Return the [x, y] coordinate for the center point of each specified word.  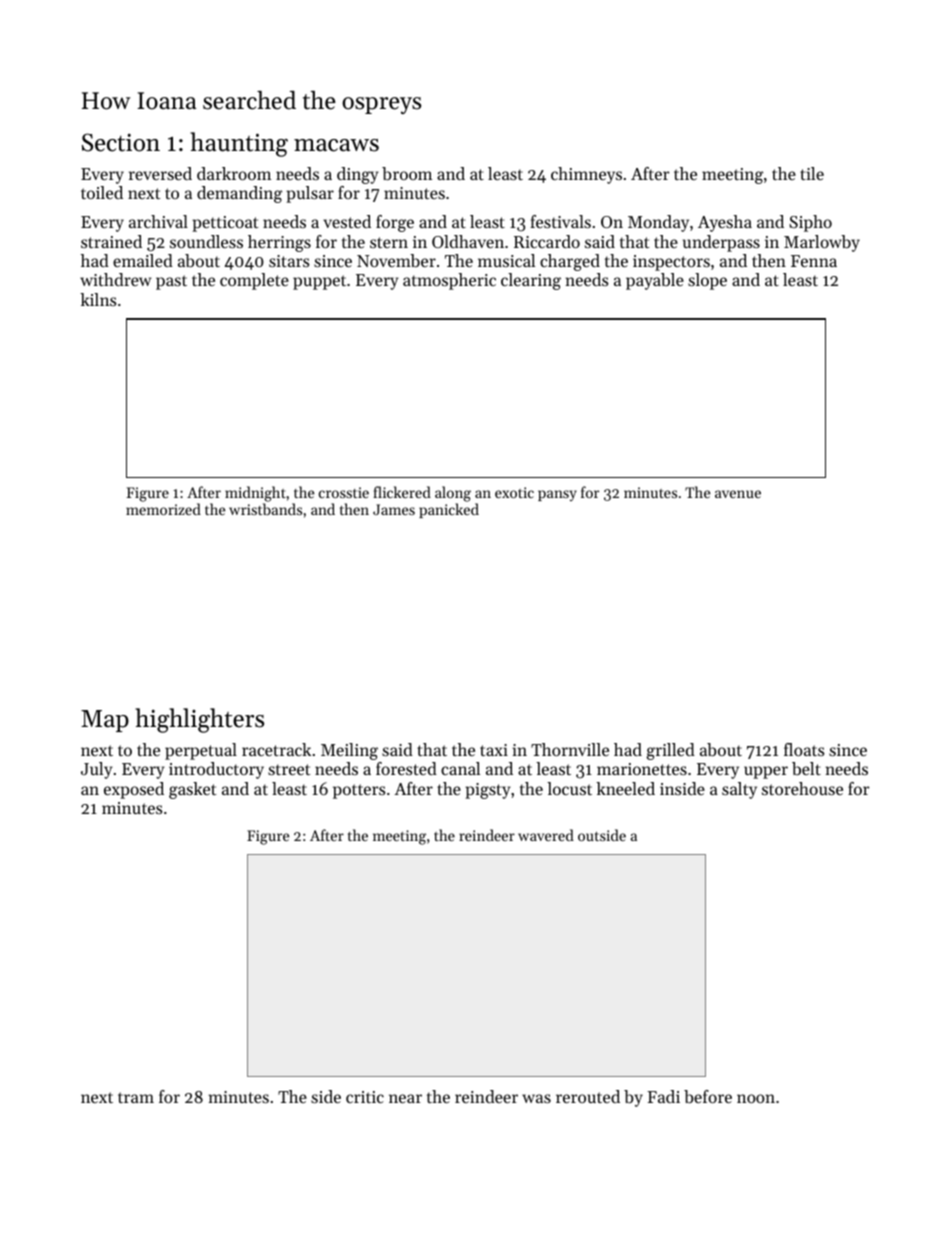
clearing [531, 281]
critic [365, 1097]
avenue [738, 494]
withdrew [115, 279]
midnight [255, 494]
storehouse [802, 788]
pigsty [487, 791]
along [453, 494]
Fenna [814, 261]
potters [359, 791]
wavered [546, 835]
